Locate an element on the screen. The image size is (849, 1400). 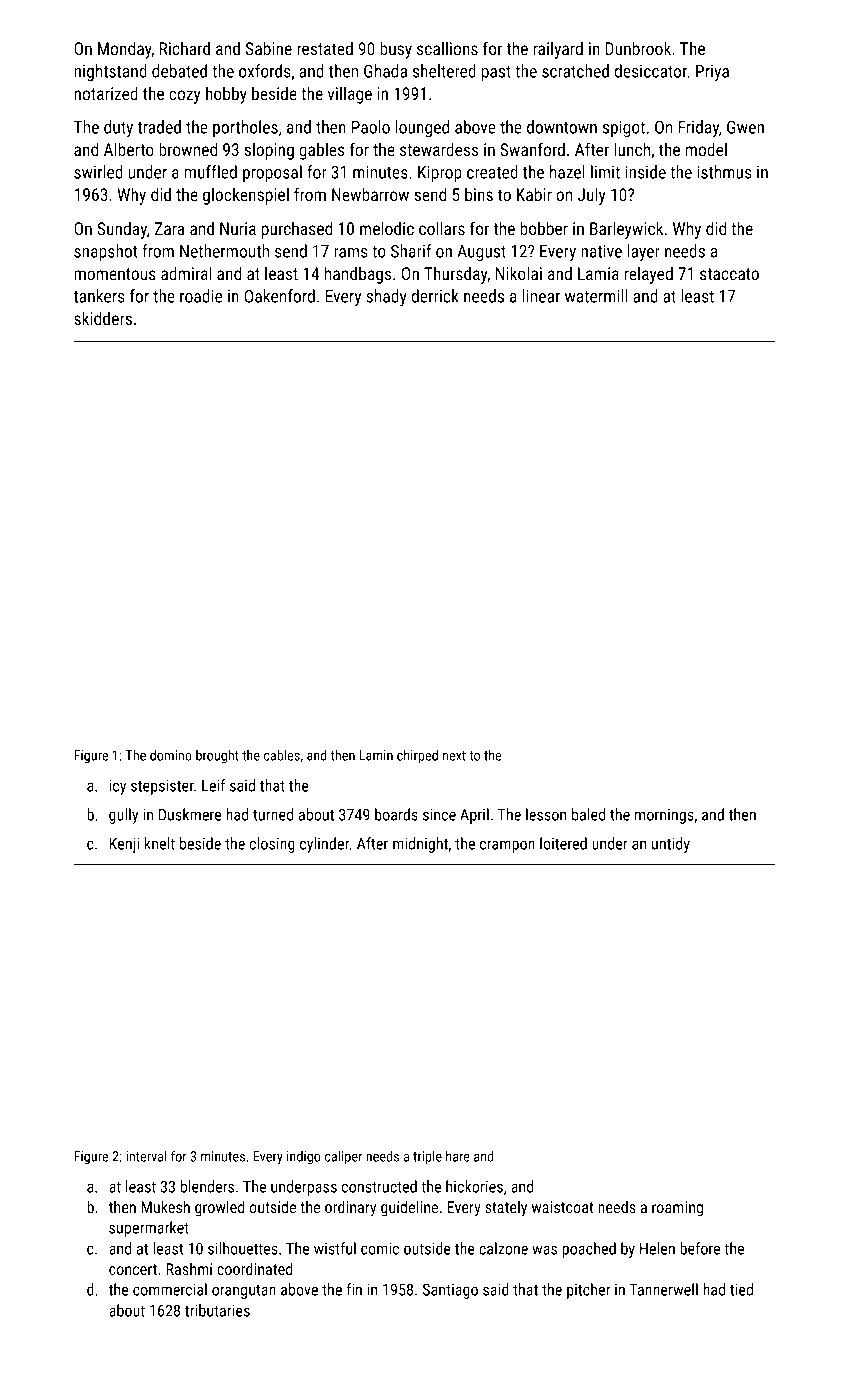
Dunbrook is located at coordinates (638, 48).
